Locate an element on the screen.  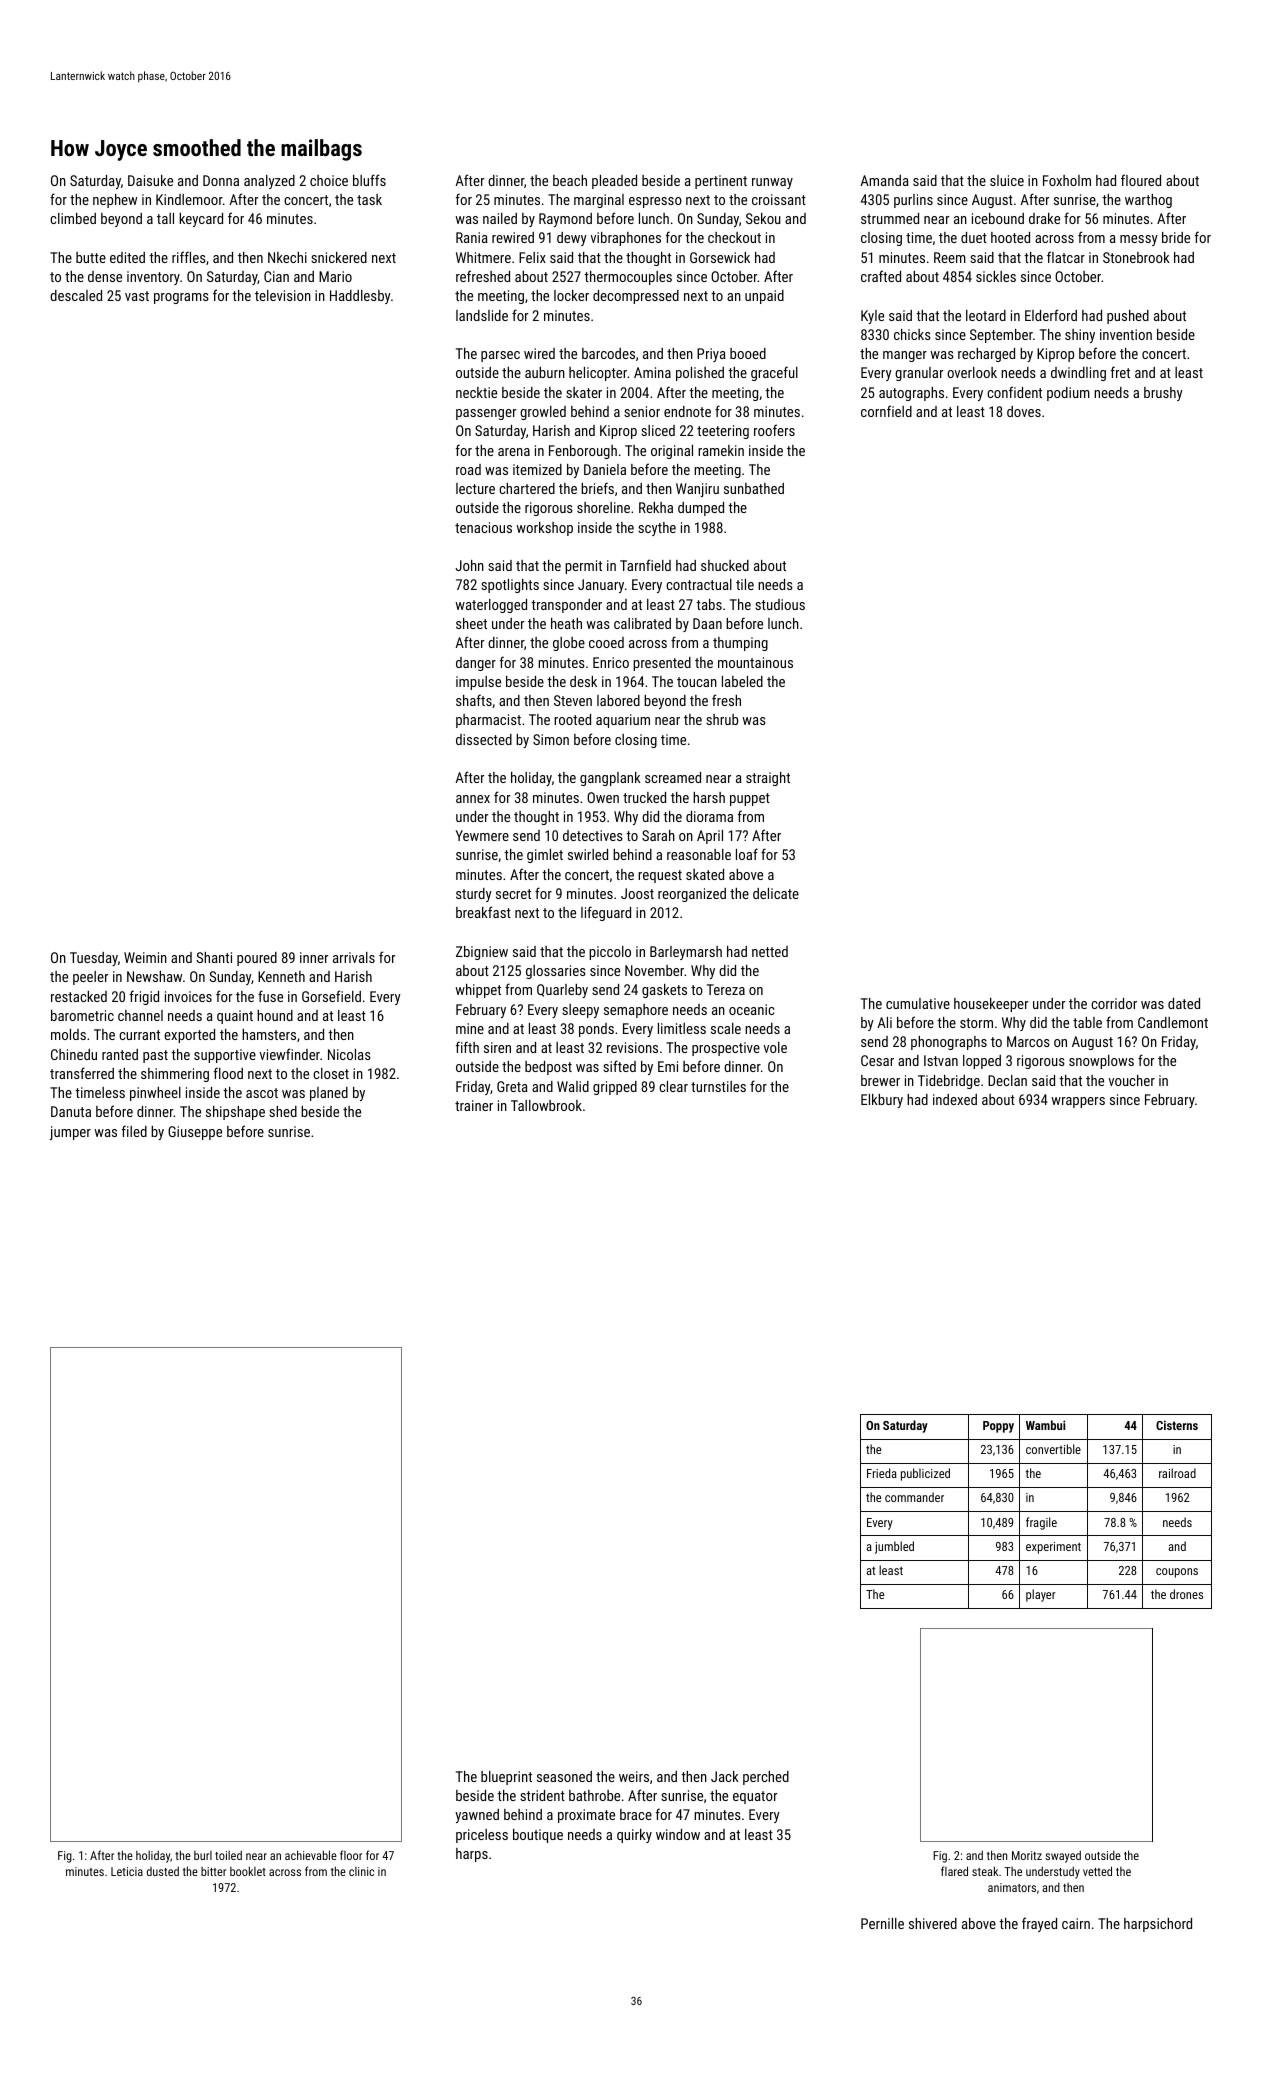
brushy is located at coordinates (1163, 394).
